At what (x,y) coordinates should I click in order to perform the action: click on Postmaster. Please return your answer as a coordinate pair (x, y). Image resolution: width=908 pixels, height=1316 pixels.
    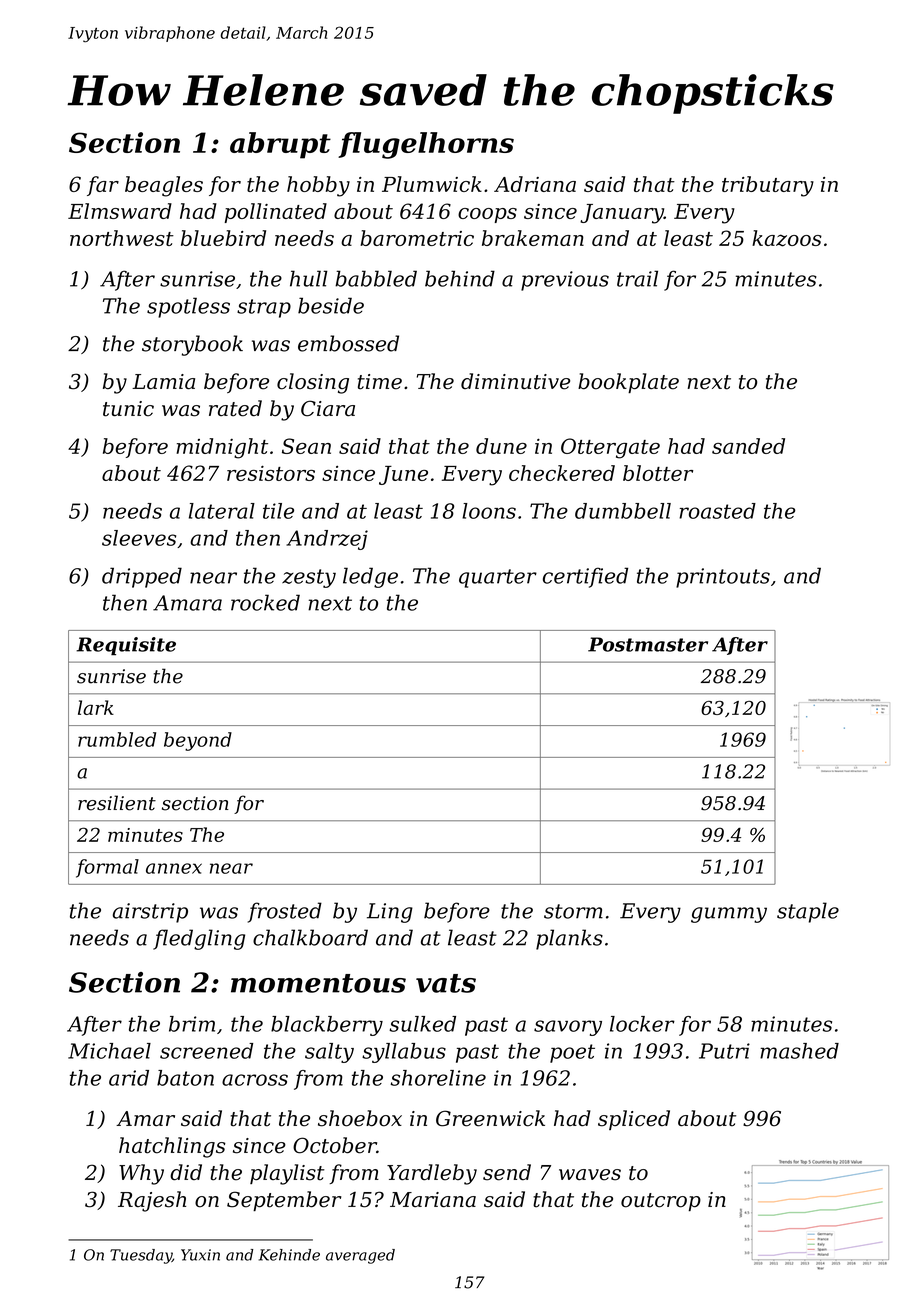
    Looking at the image, I should click on (648, 644).
